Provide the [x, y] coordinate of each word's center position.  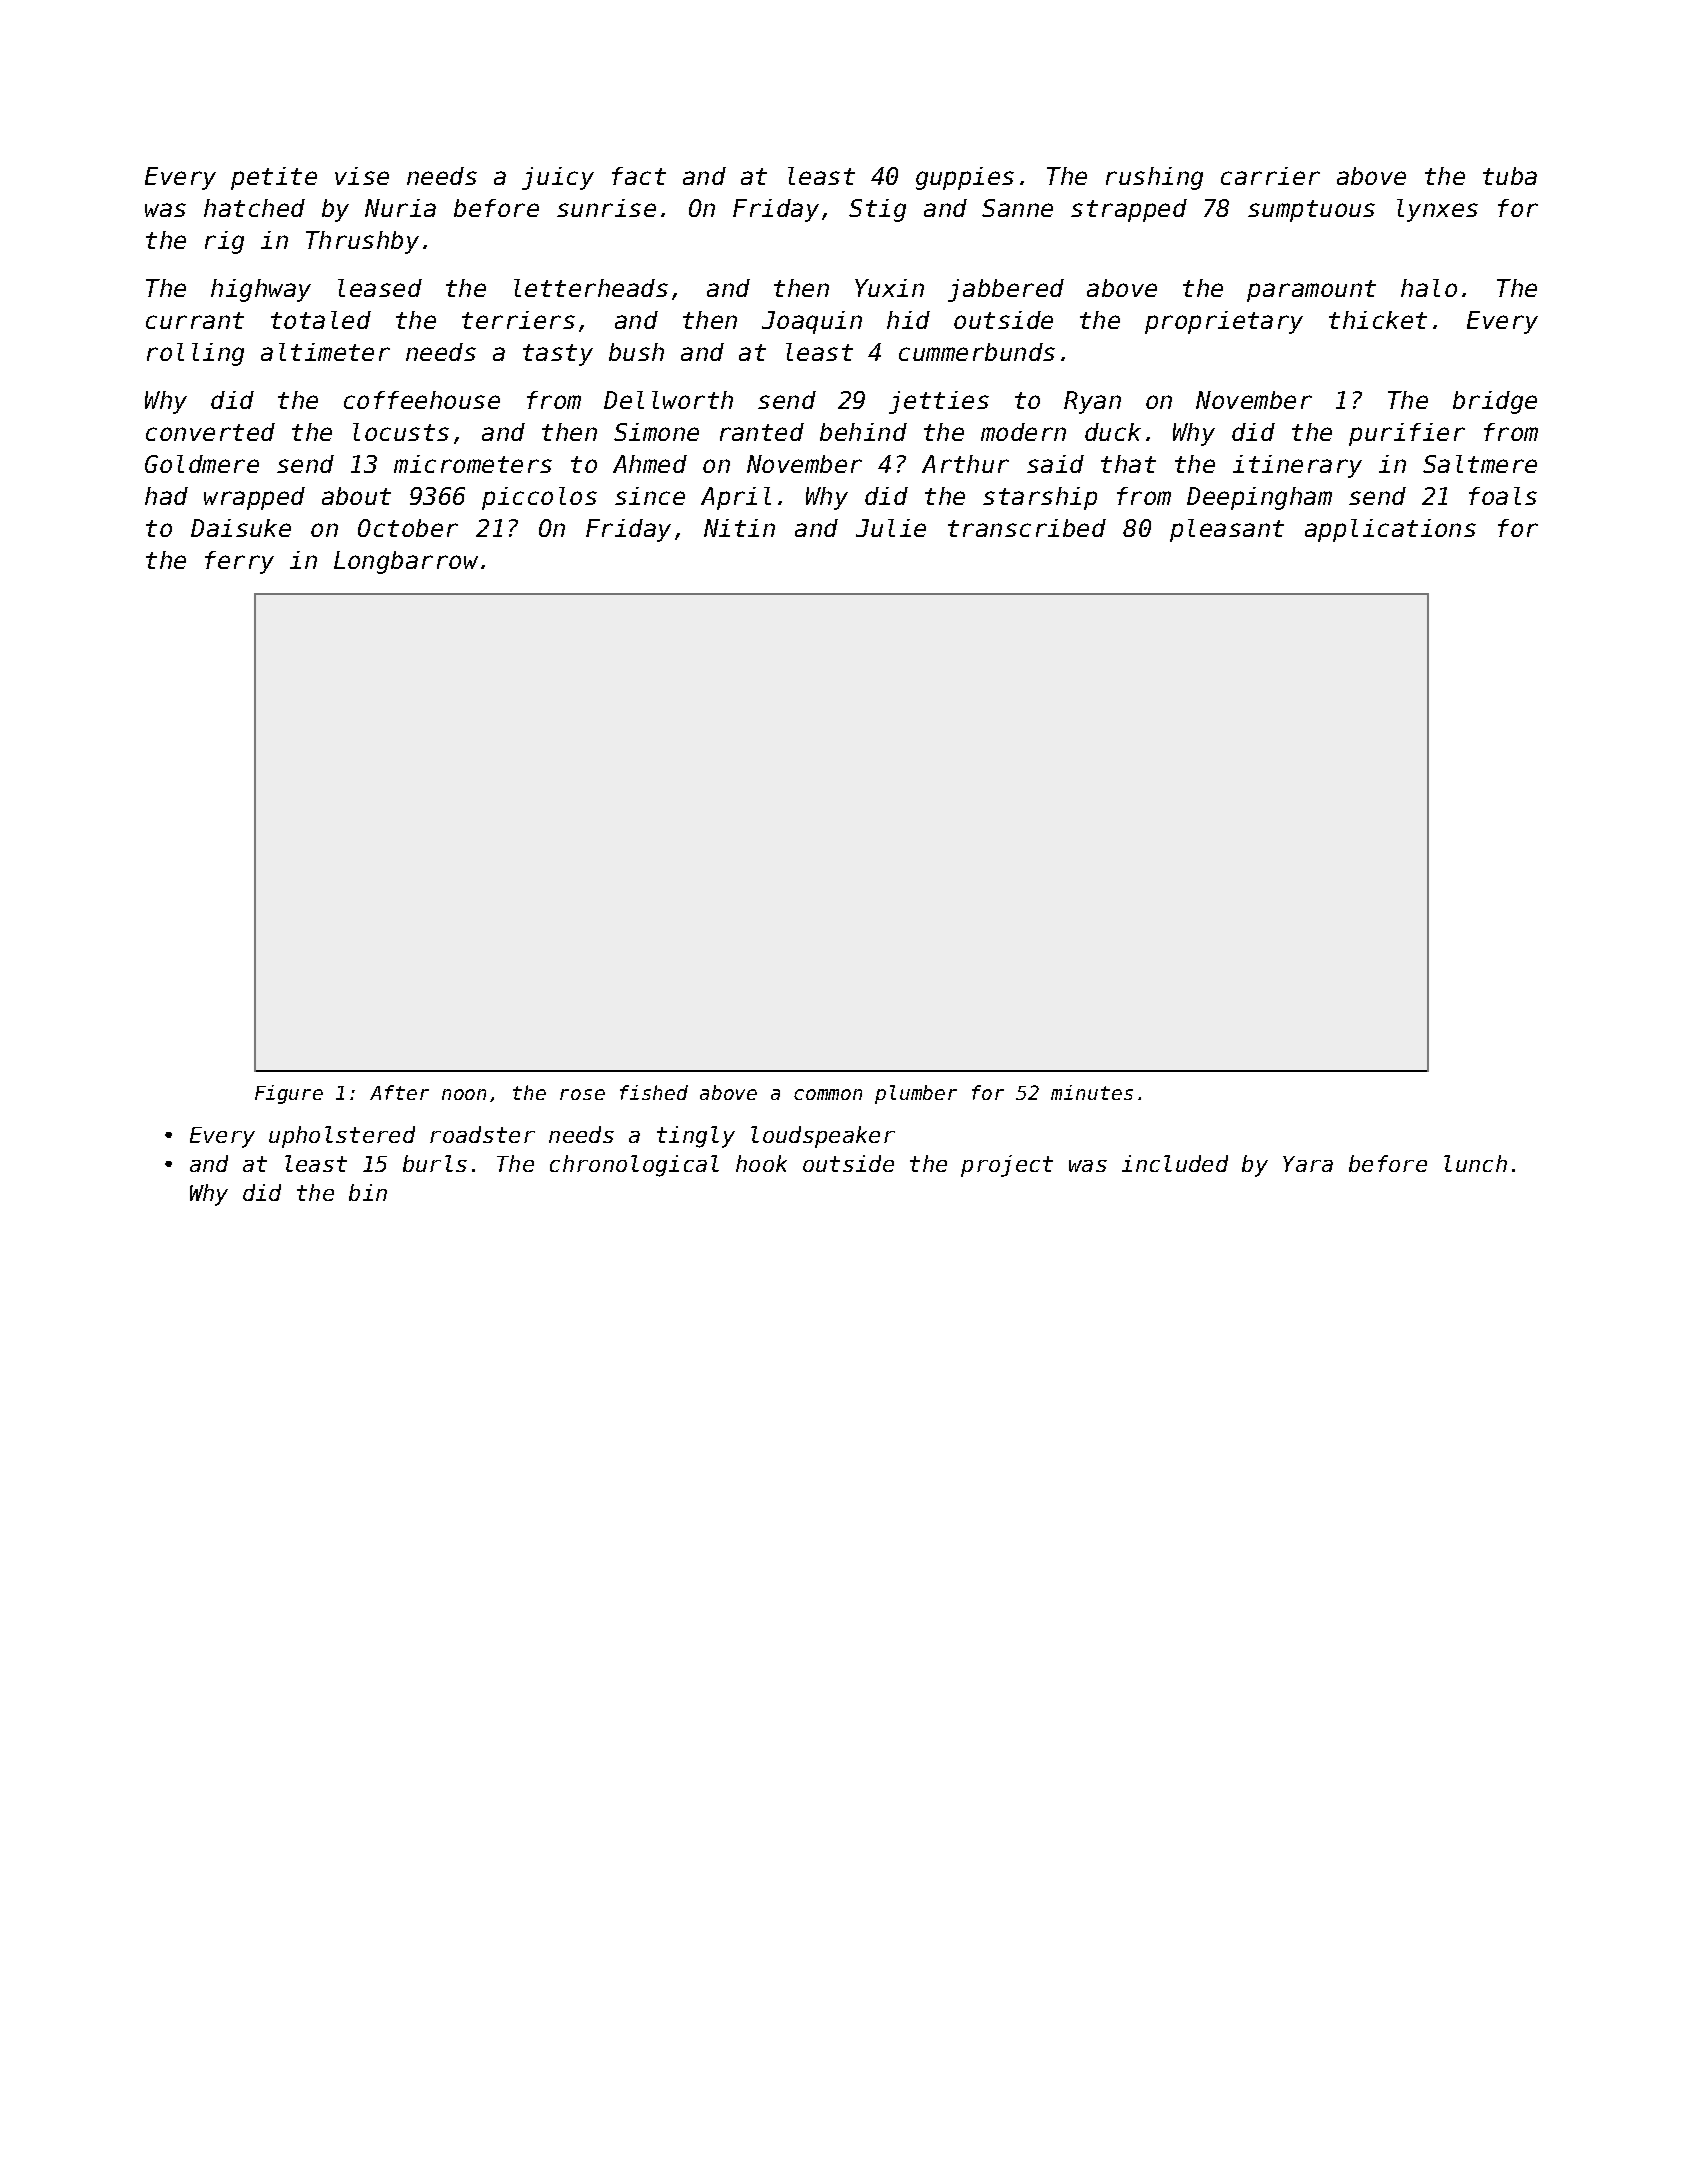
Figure [289, 1094]
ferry [239, 562]
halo [1429, 288]
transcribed [1027, 528]
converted [210, 432]
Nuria [400, 208]
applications [1390, 530]
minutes [1092, 1092]
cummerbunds [977, 352]
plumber [916, 1094]
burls [435, 1163]
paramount [1311, 291]
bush [636, 352]
